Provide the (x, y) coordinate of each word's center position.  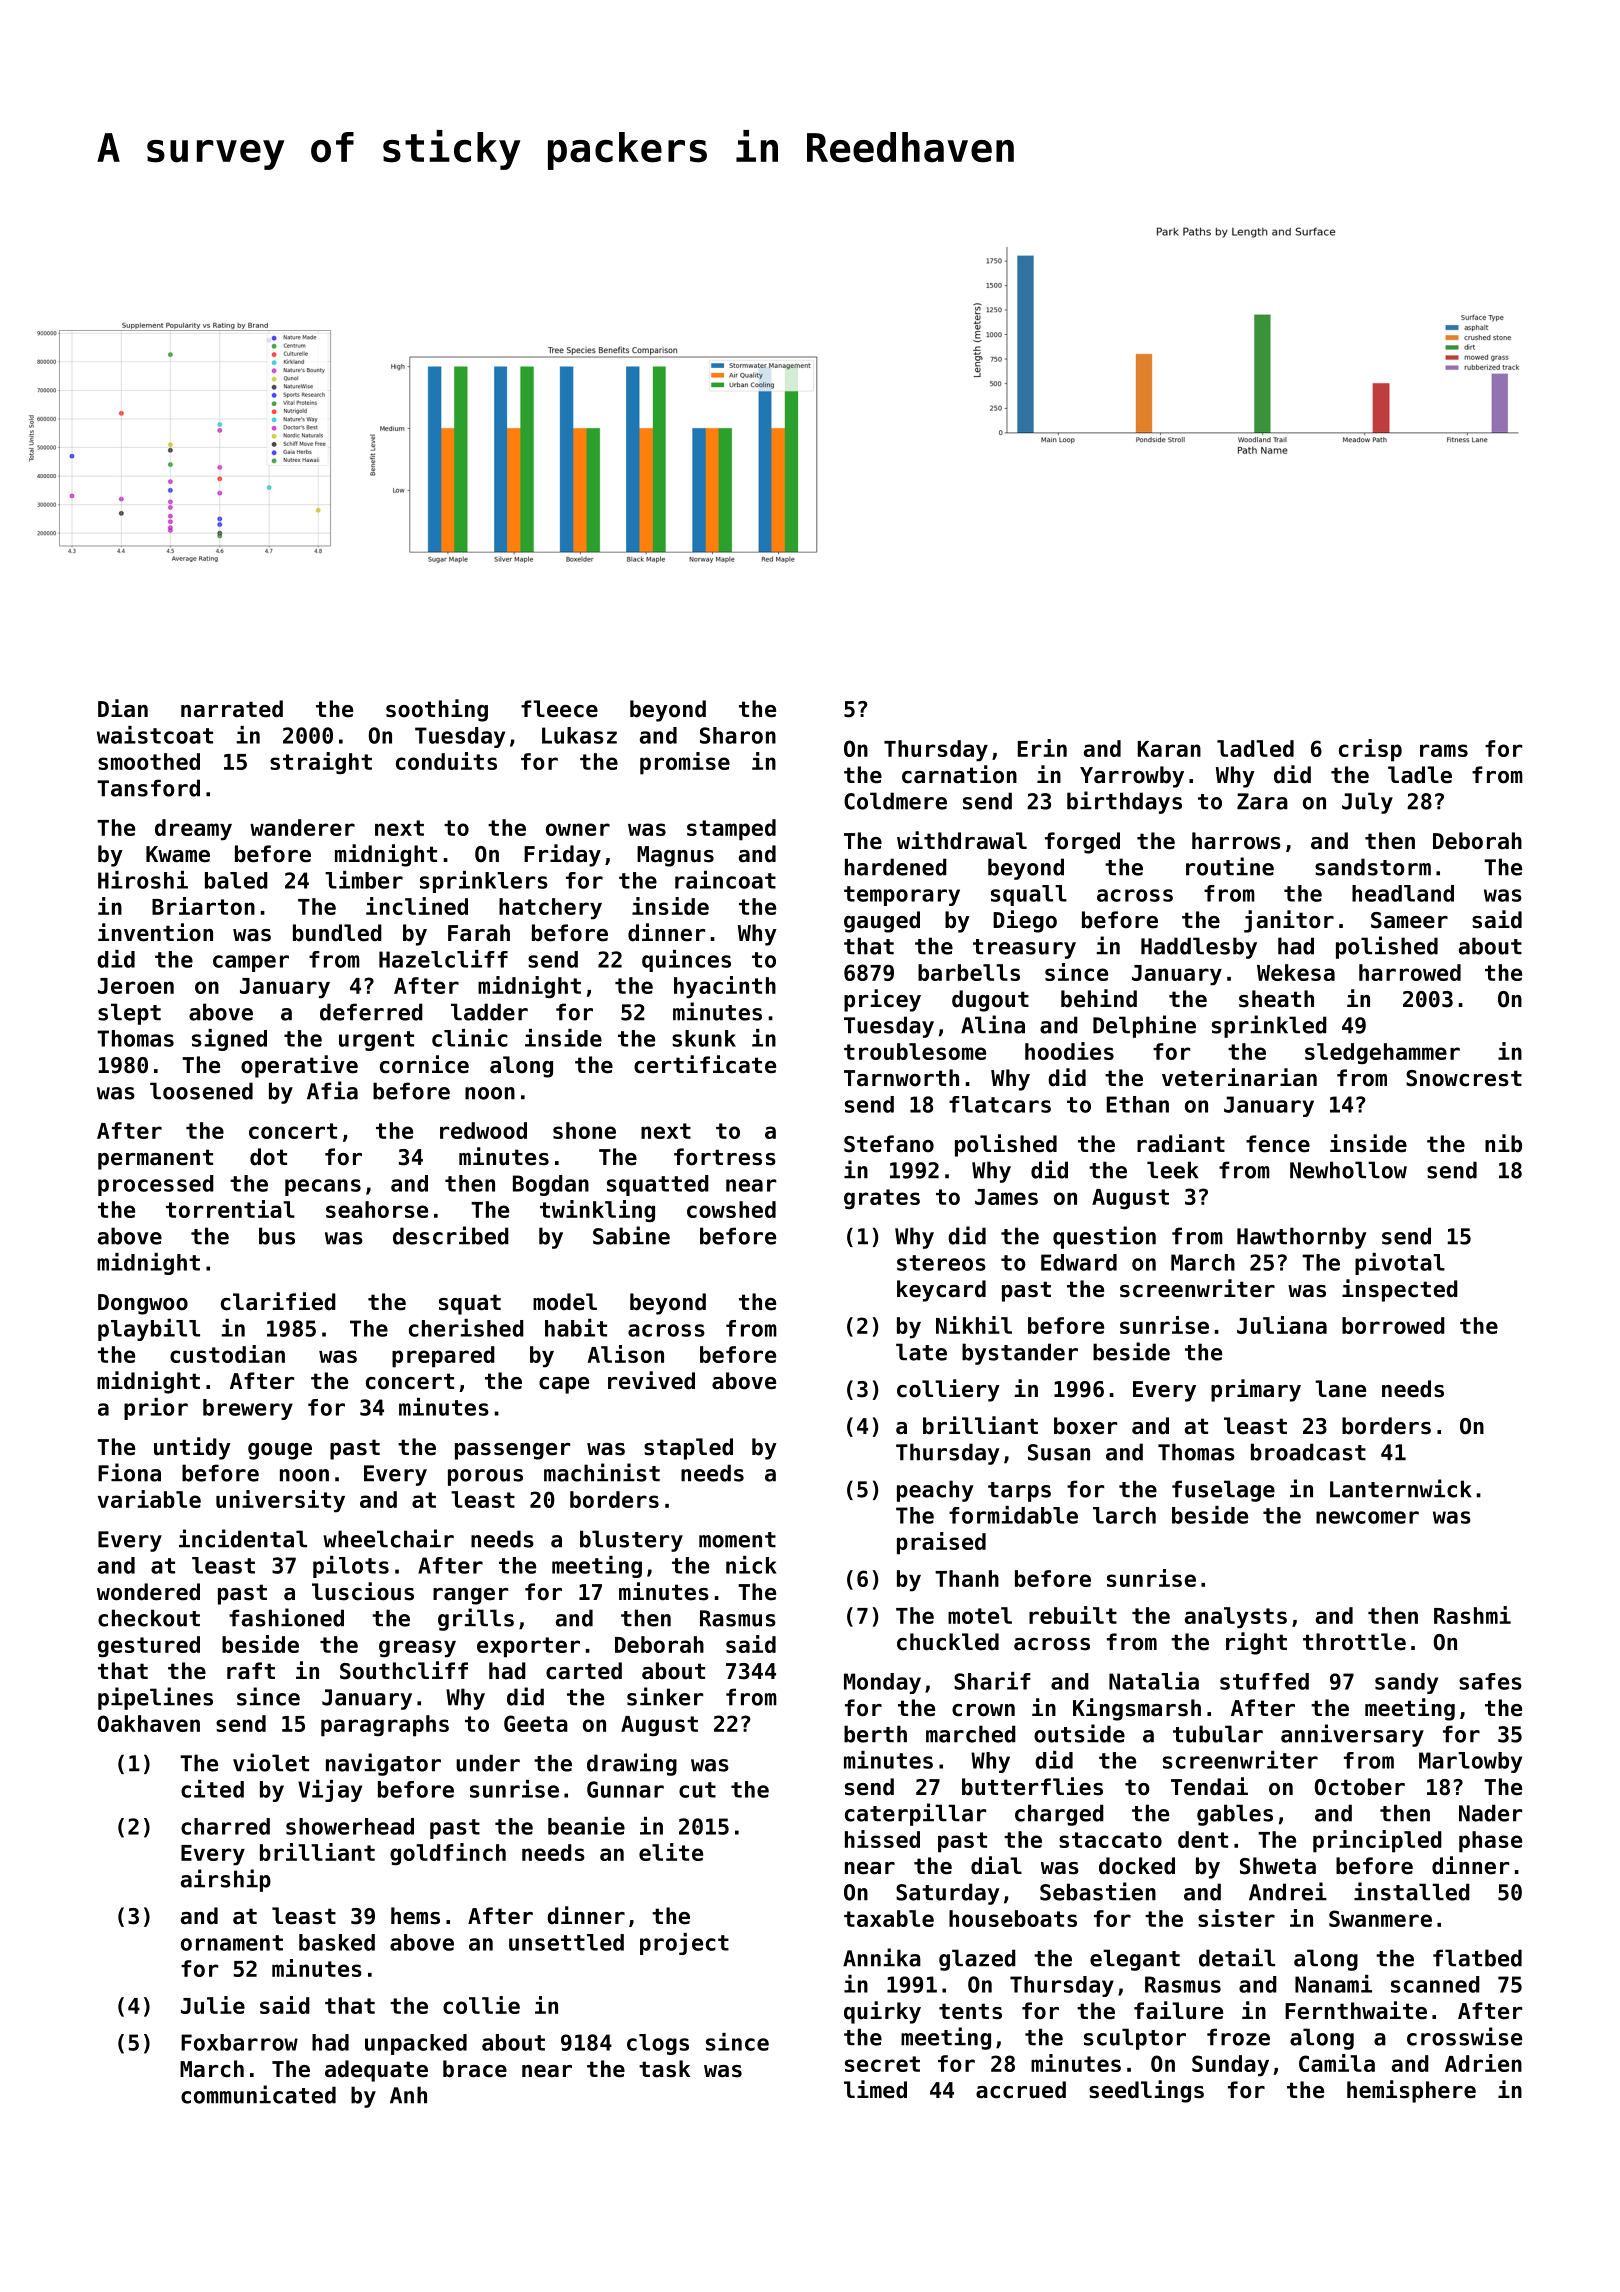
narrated (232, 709)
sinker (665, 1696)
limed (875, 2089)
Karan (1169, 749)
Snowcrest (1464, 1078)
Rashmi (1472, 1615)
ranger (470, 1596)
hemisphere (1411, 2091)
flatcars (1000, 1104)
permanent (155, 1159)
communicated (258, 2094)
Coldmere (895, 801)
